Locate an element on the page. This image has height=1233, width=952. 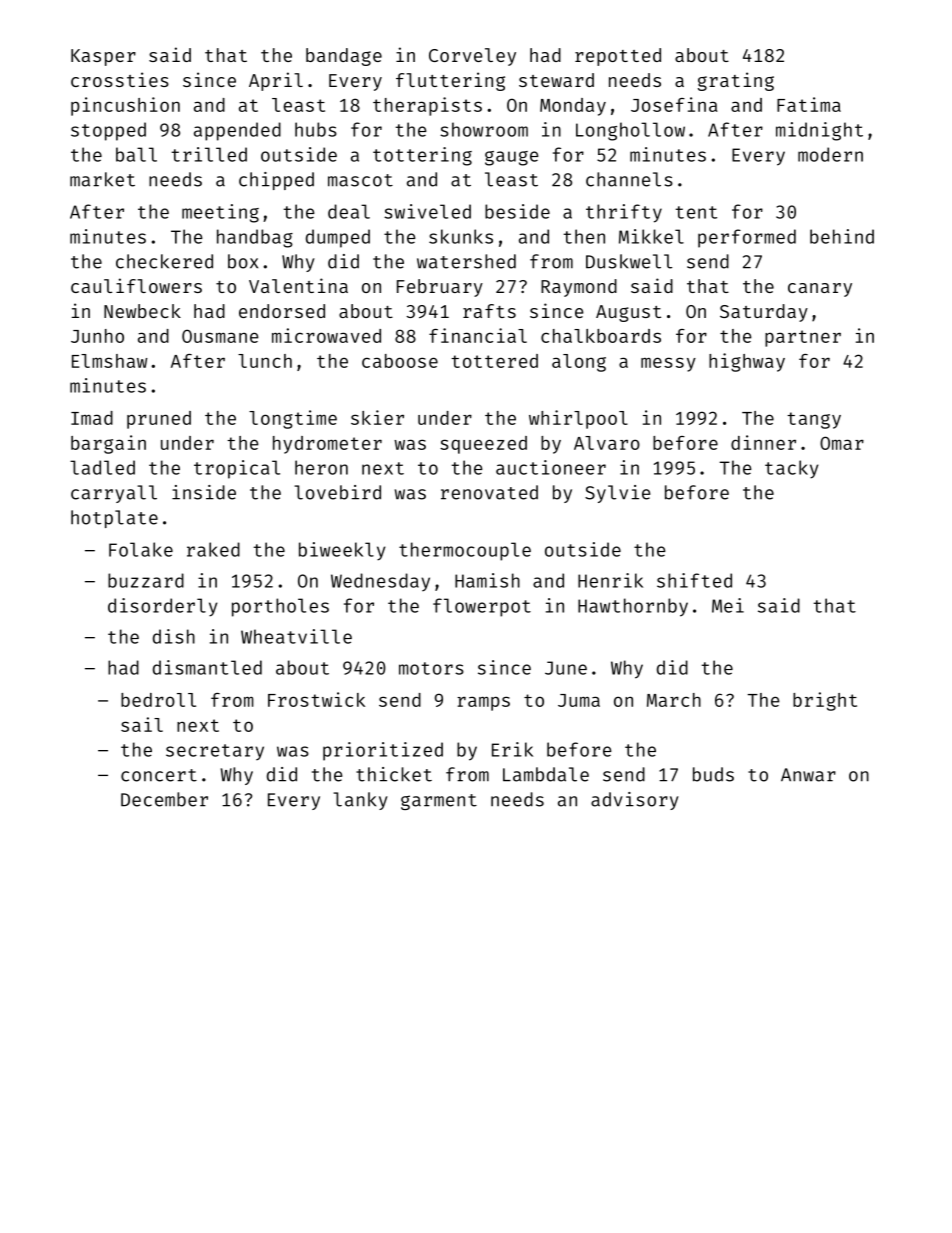
sail is located at coordinates (142, 724).
